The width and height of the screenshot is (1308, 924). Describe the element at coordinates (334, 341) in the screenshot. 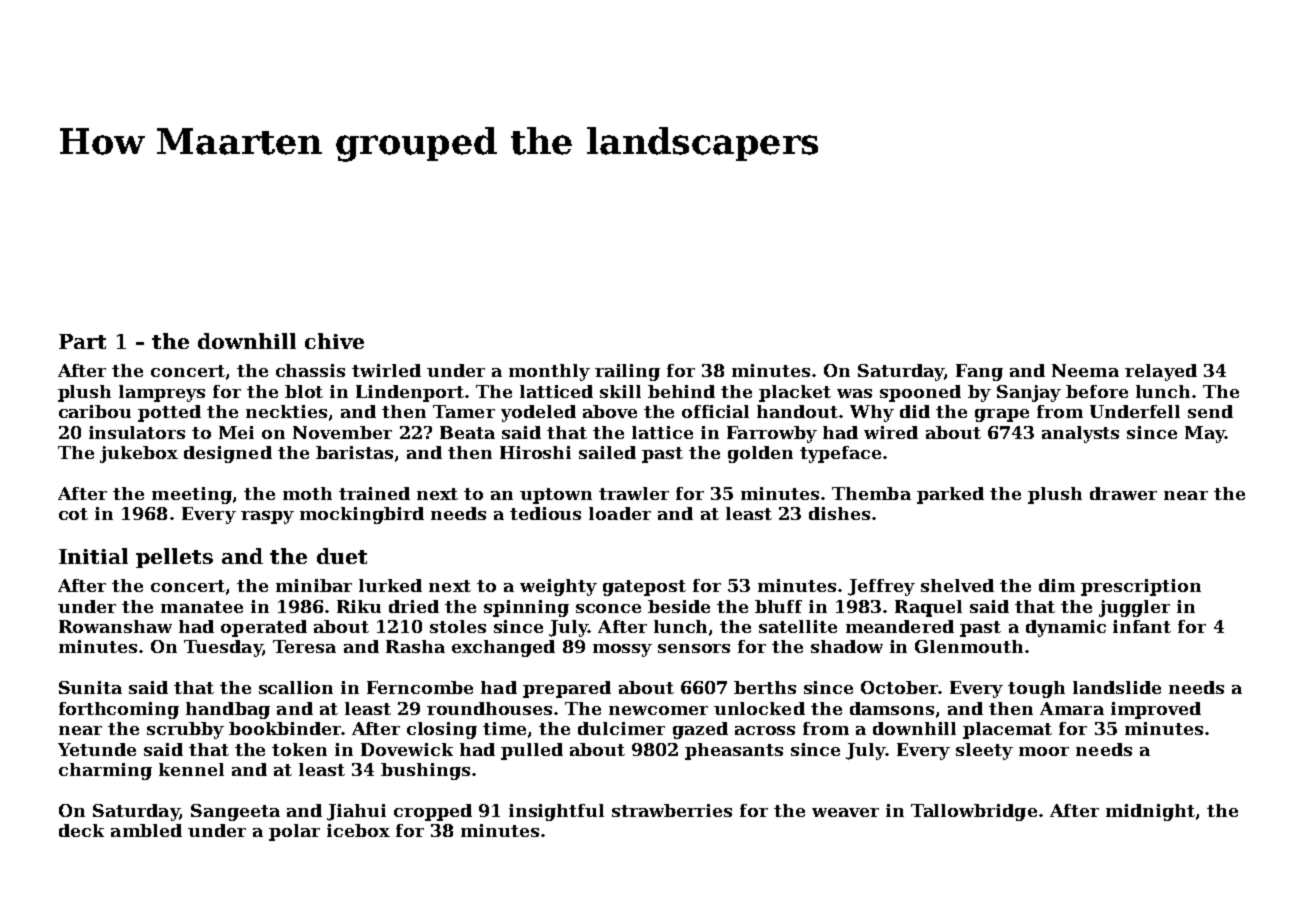

I see `chive` at that location.
